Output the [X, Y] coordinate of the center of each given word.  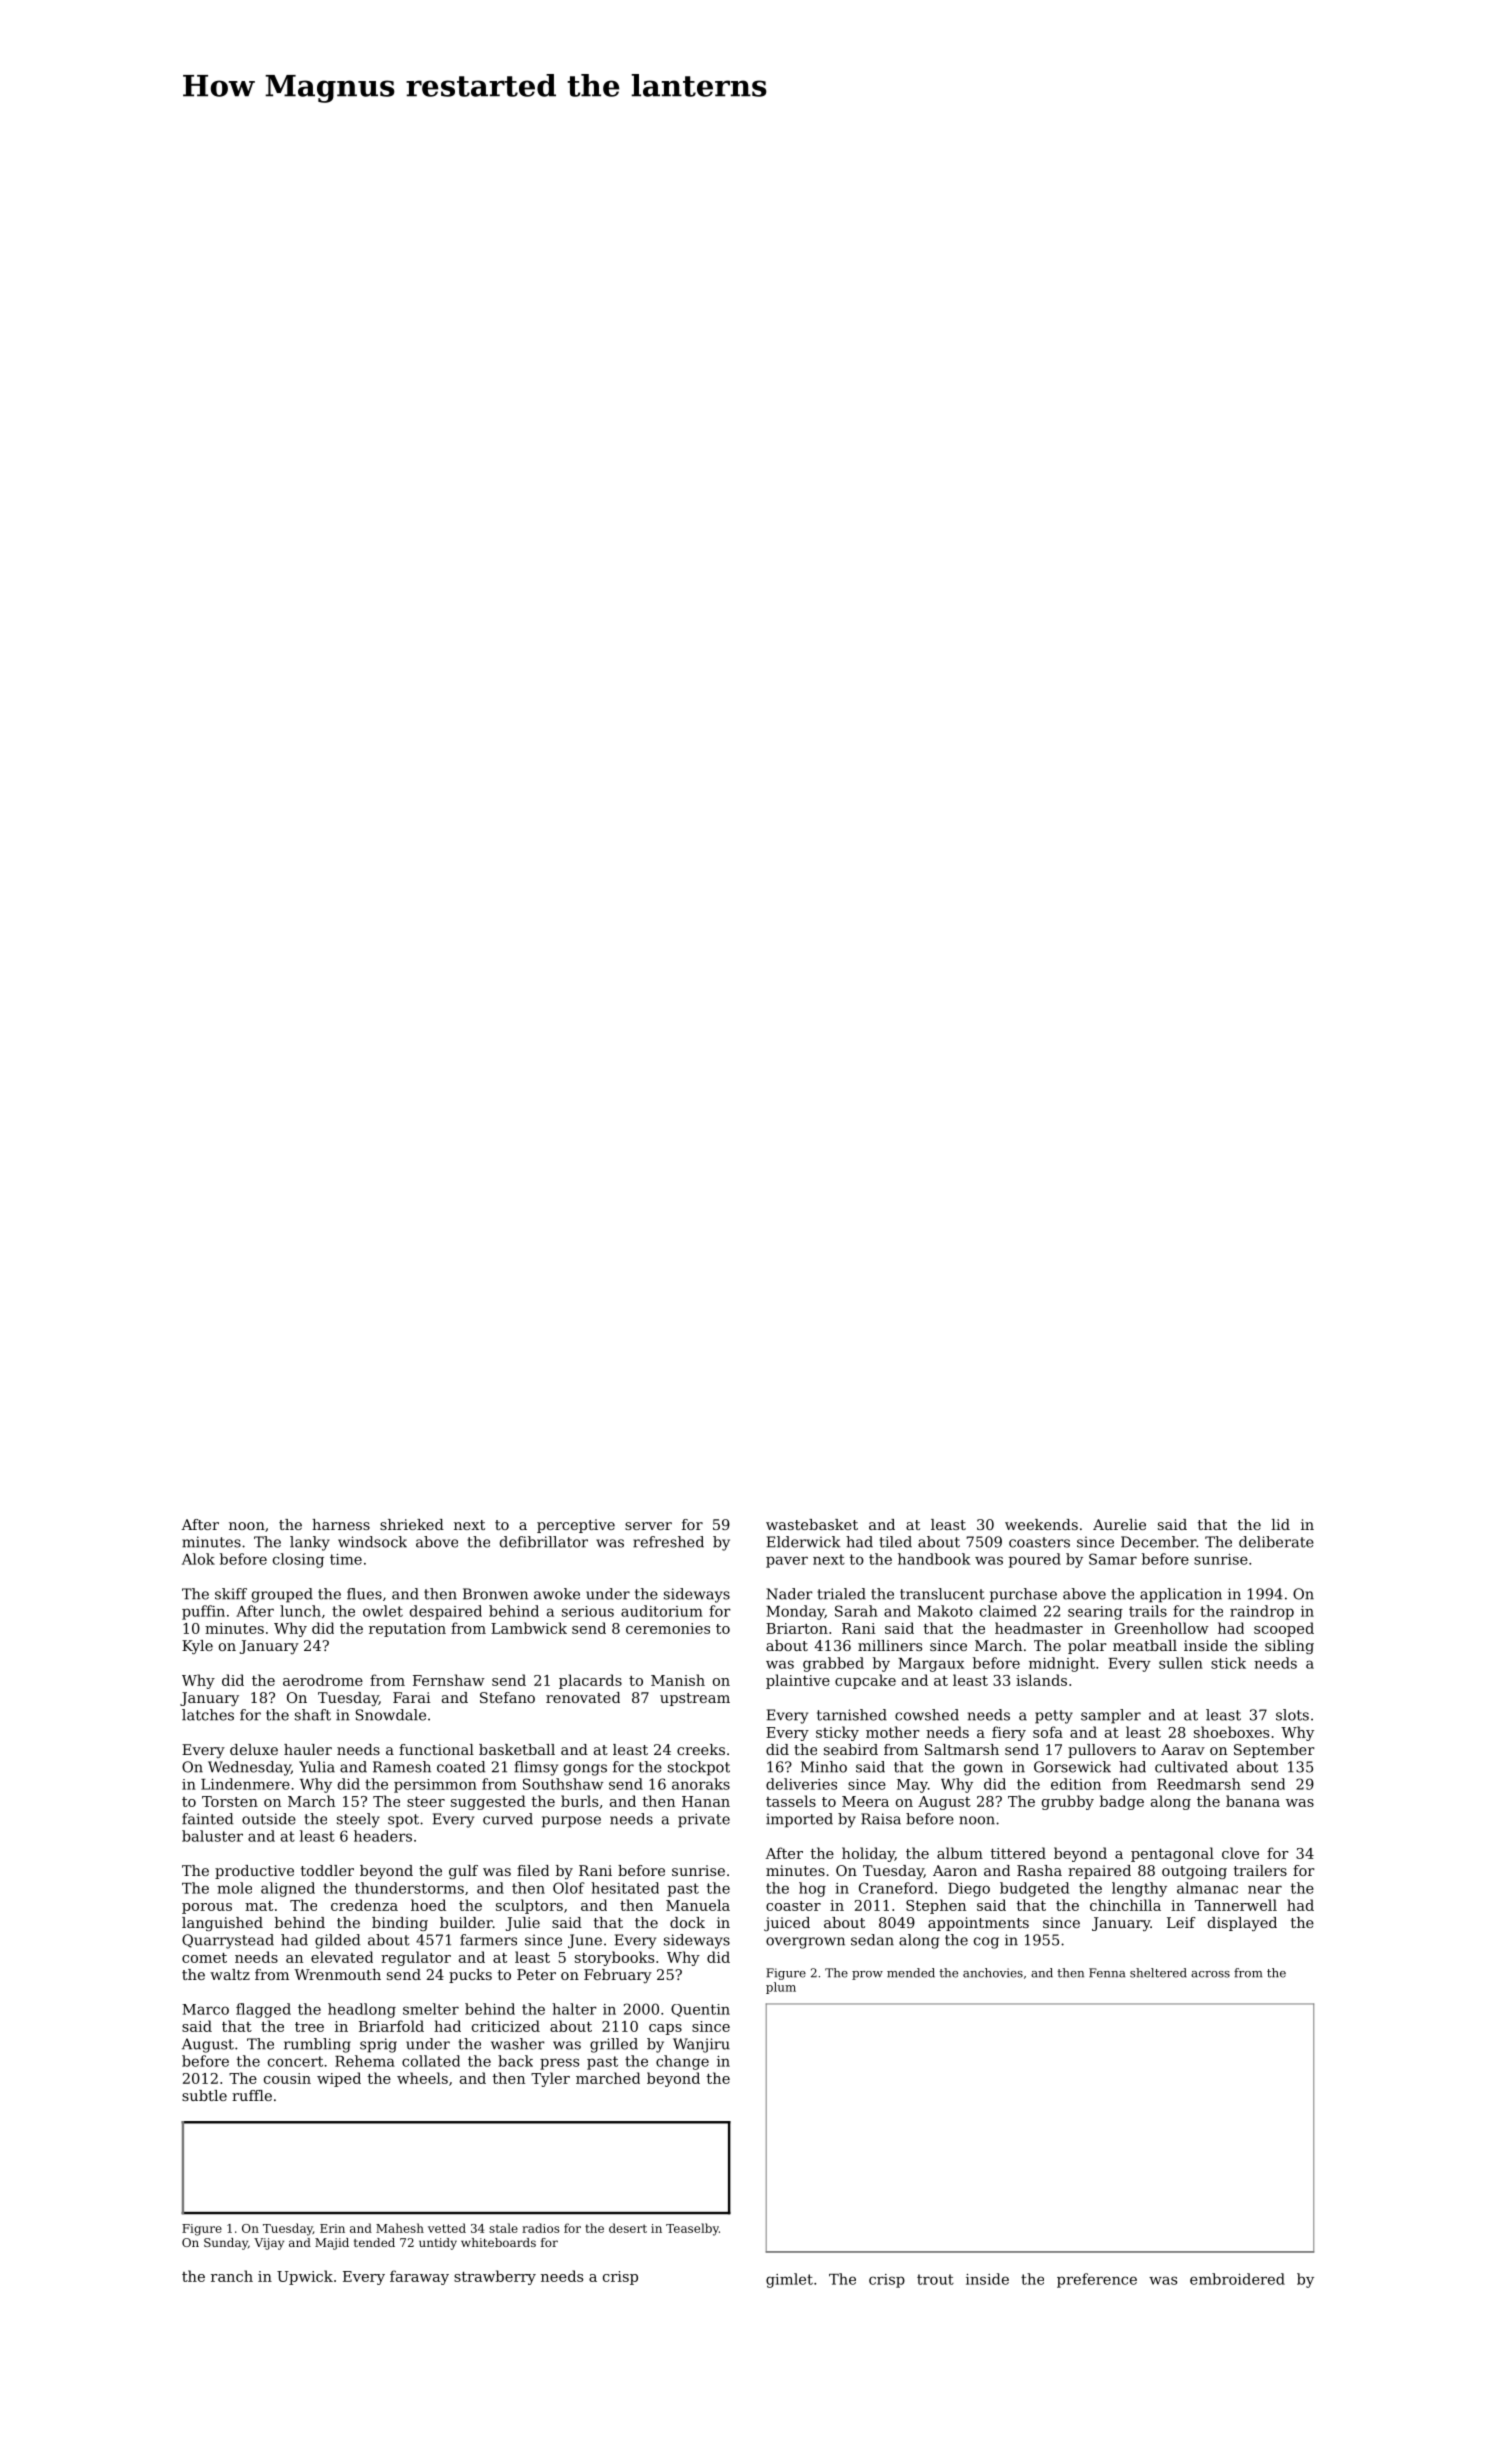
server [648, 1526]
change [682, 2062]
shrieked [412, 1524]
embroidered [1237, 2279]
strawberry [495, 2277]
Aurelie [1119, 1524]
